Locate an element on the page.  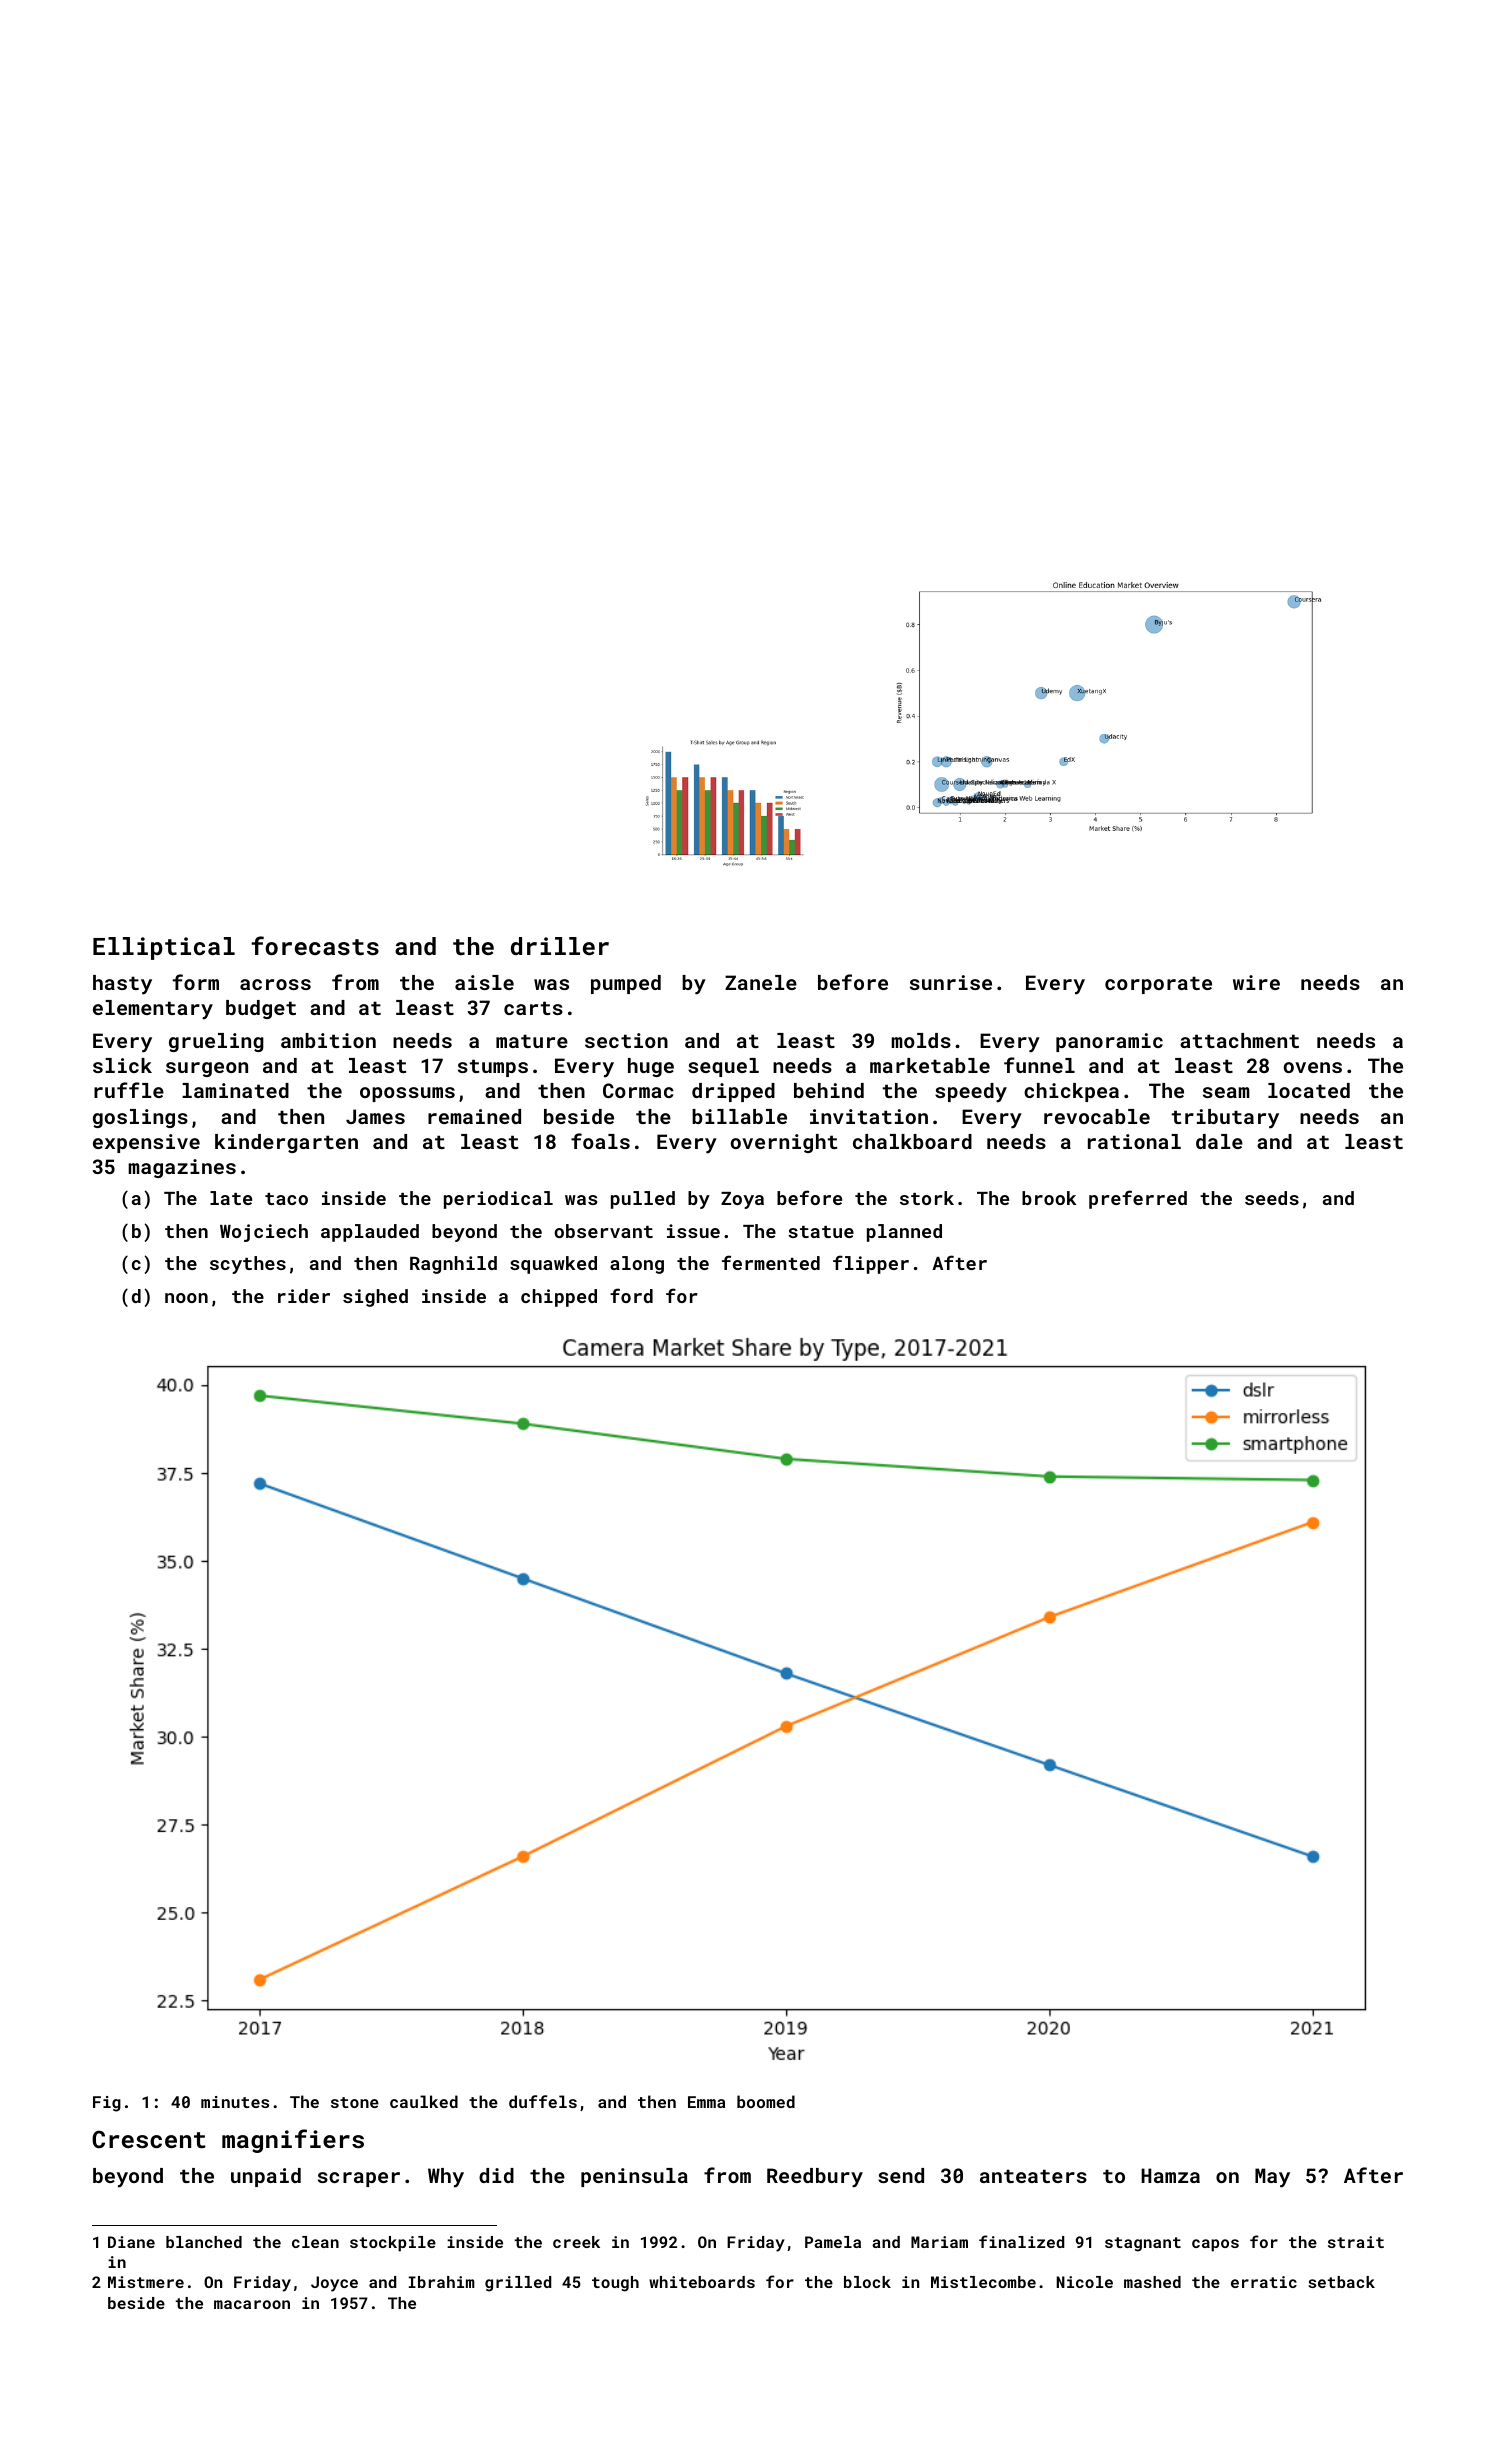
wire is located at coordinates (1256, 982).
